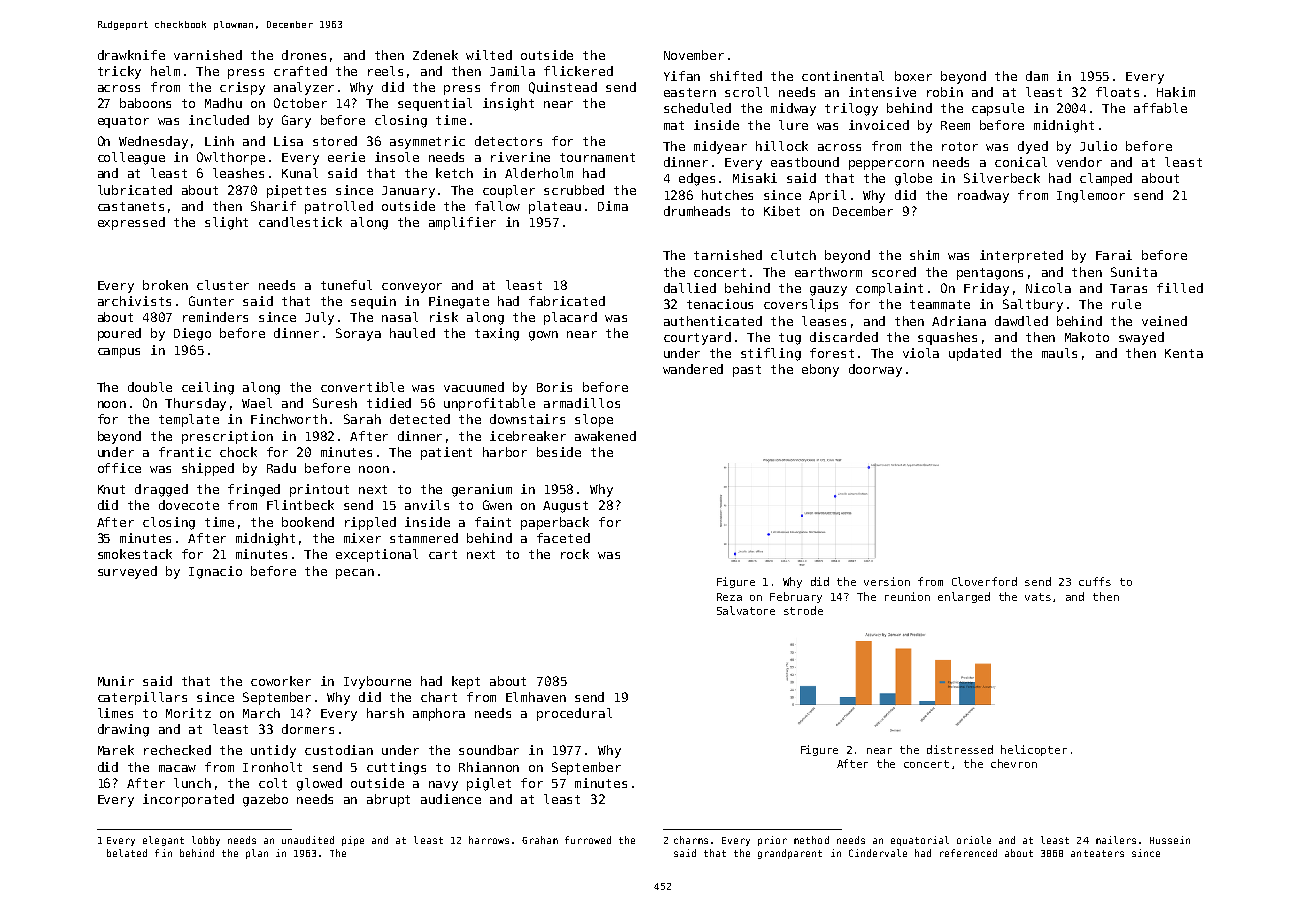 Image resolution: width=1308 pixels, height=924 pixels. I want to click on chevron, so click(1014, 763).
